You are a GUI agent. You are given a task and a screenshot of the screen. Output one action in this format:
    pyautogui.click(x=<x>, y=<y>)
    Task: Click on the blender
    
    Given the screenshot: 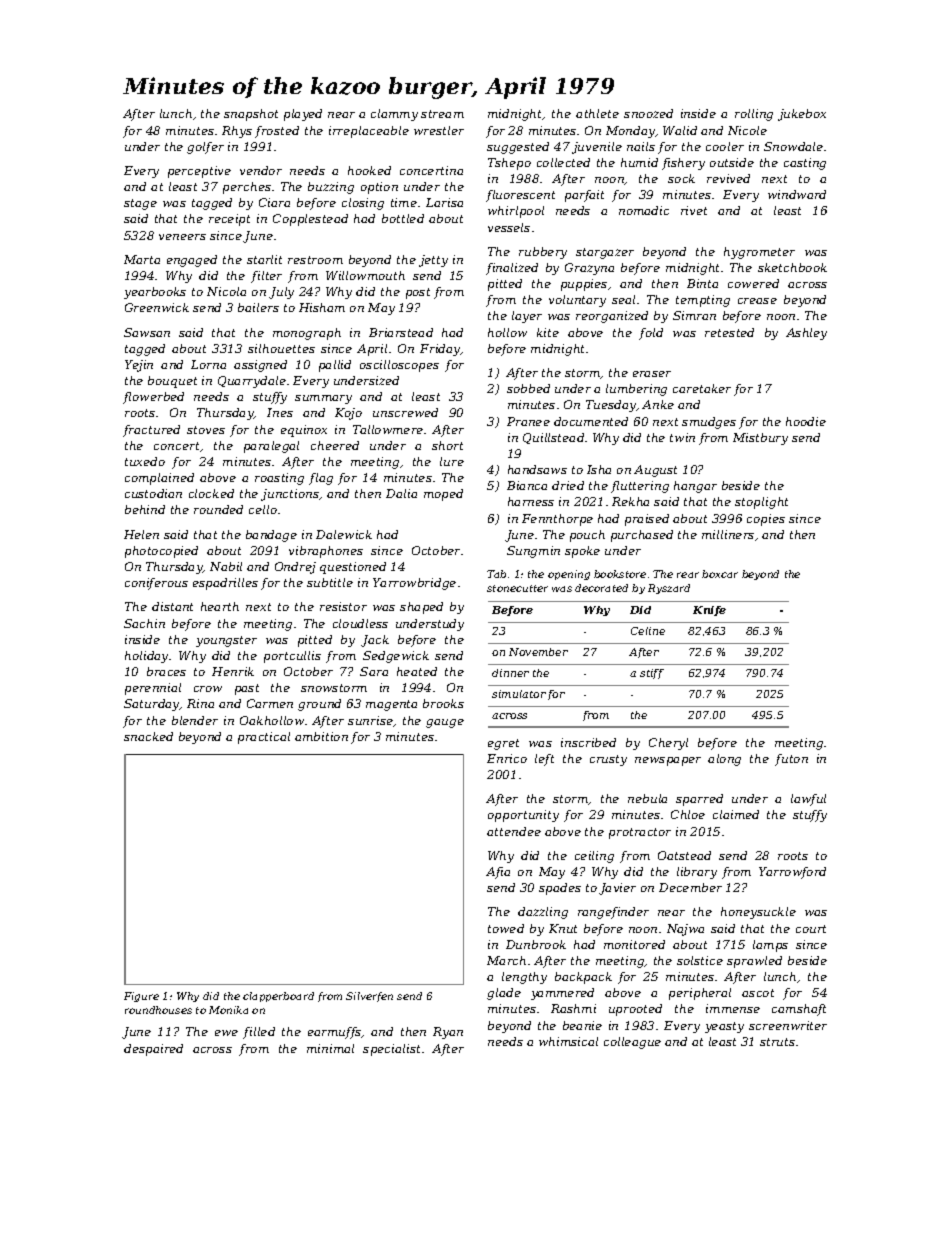 What is the action you would take?
    pyautogui.click(x=195, y=720)
